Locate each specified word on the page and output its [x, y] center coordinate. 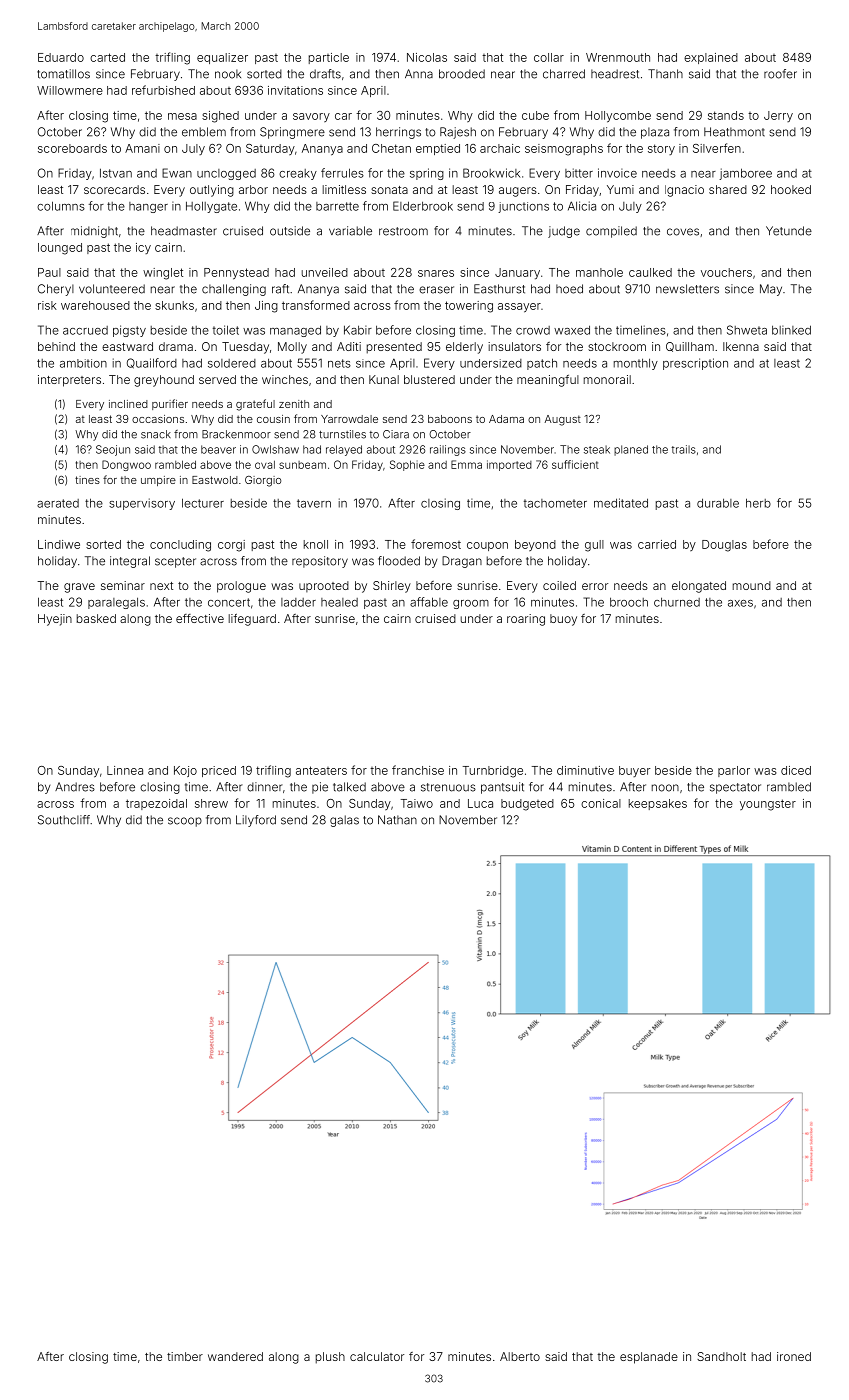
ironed [794, 1356]
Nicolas [427, 57]
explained [711, 58]
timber [185, 1356]
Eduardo [61, 57]
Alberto [520, 1356]
